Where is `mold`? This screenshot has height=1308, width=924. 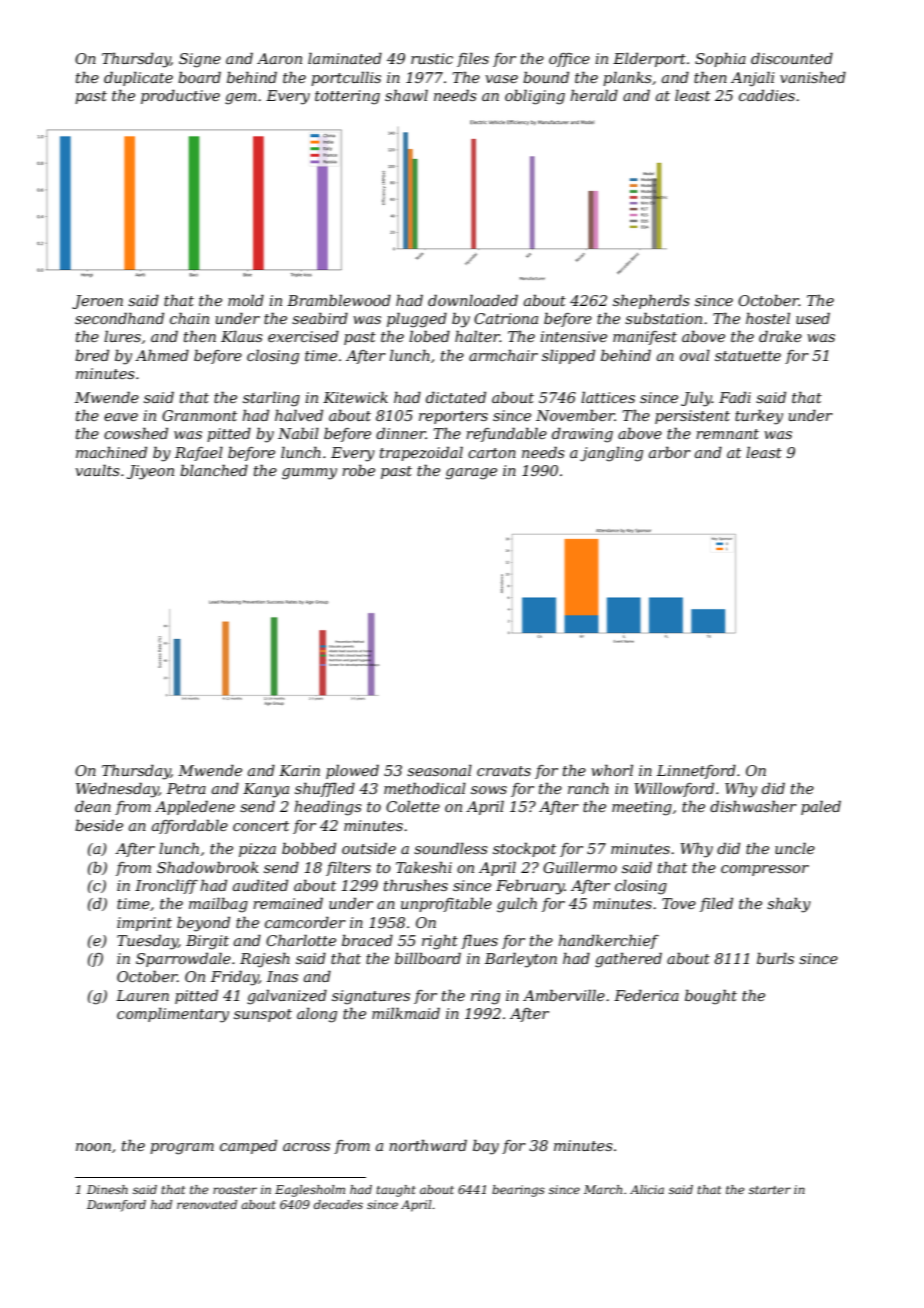
mold is located at coordinates (246, 300).
